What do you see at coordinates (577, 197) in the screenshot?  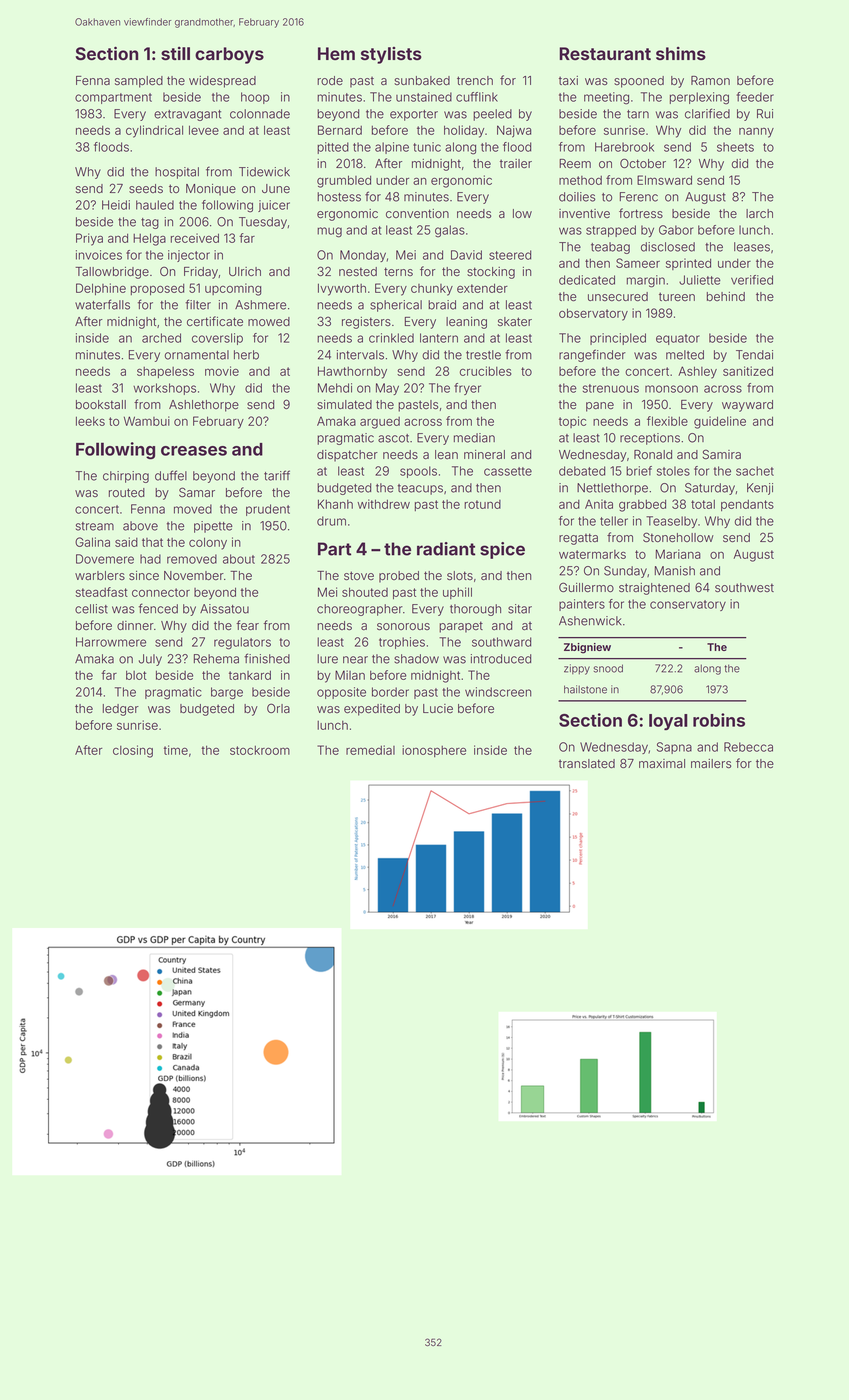 I see `doilies` at bounding box center [577, 197].
